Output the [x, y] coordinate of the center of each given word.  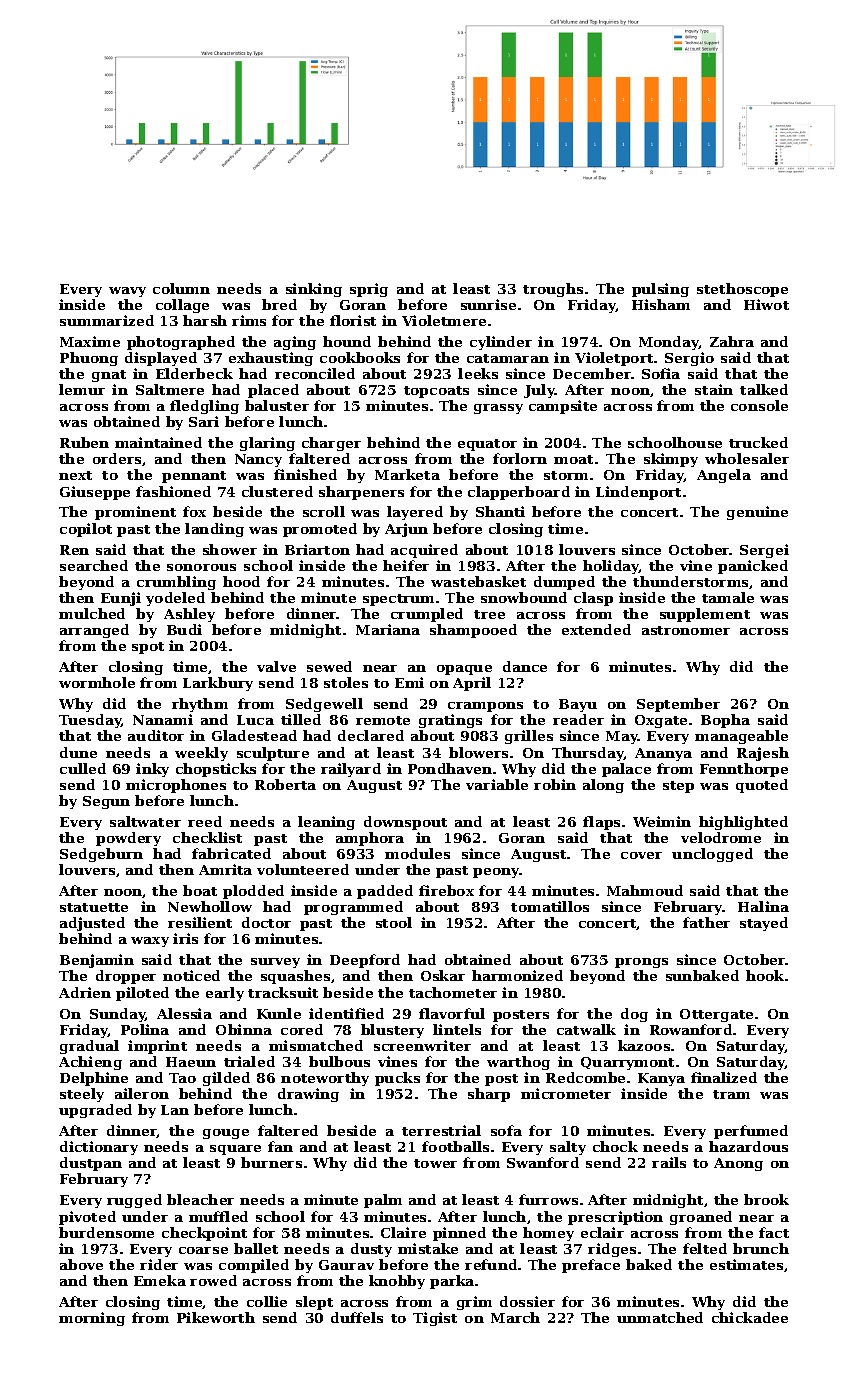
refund [491, 1264]
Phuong [89, 359]
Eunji [121, 599]
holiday [611, 567]
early [225, 994]
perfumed [751, 1132]
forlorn [520, 458]
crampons [485, 707]
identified [346, 1013]
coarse [203, 1250]
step [678, 787]
